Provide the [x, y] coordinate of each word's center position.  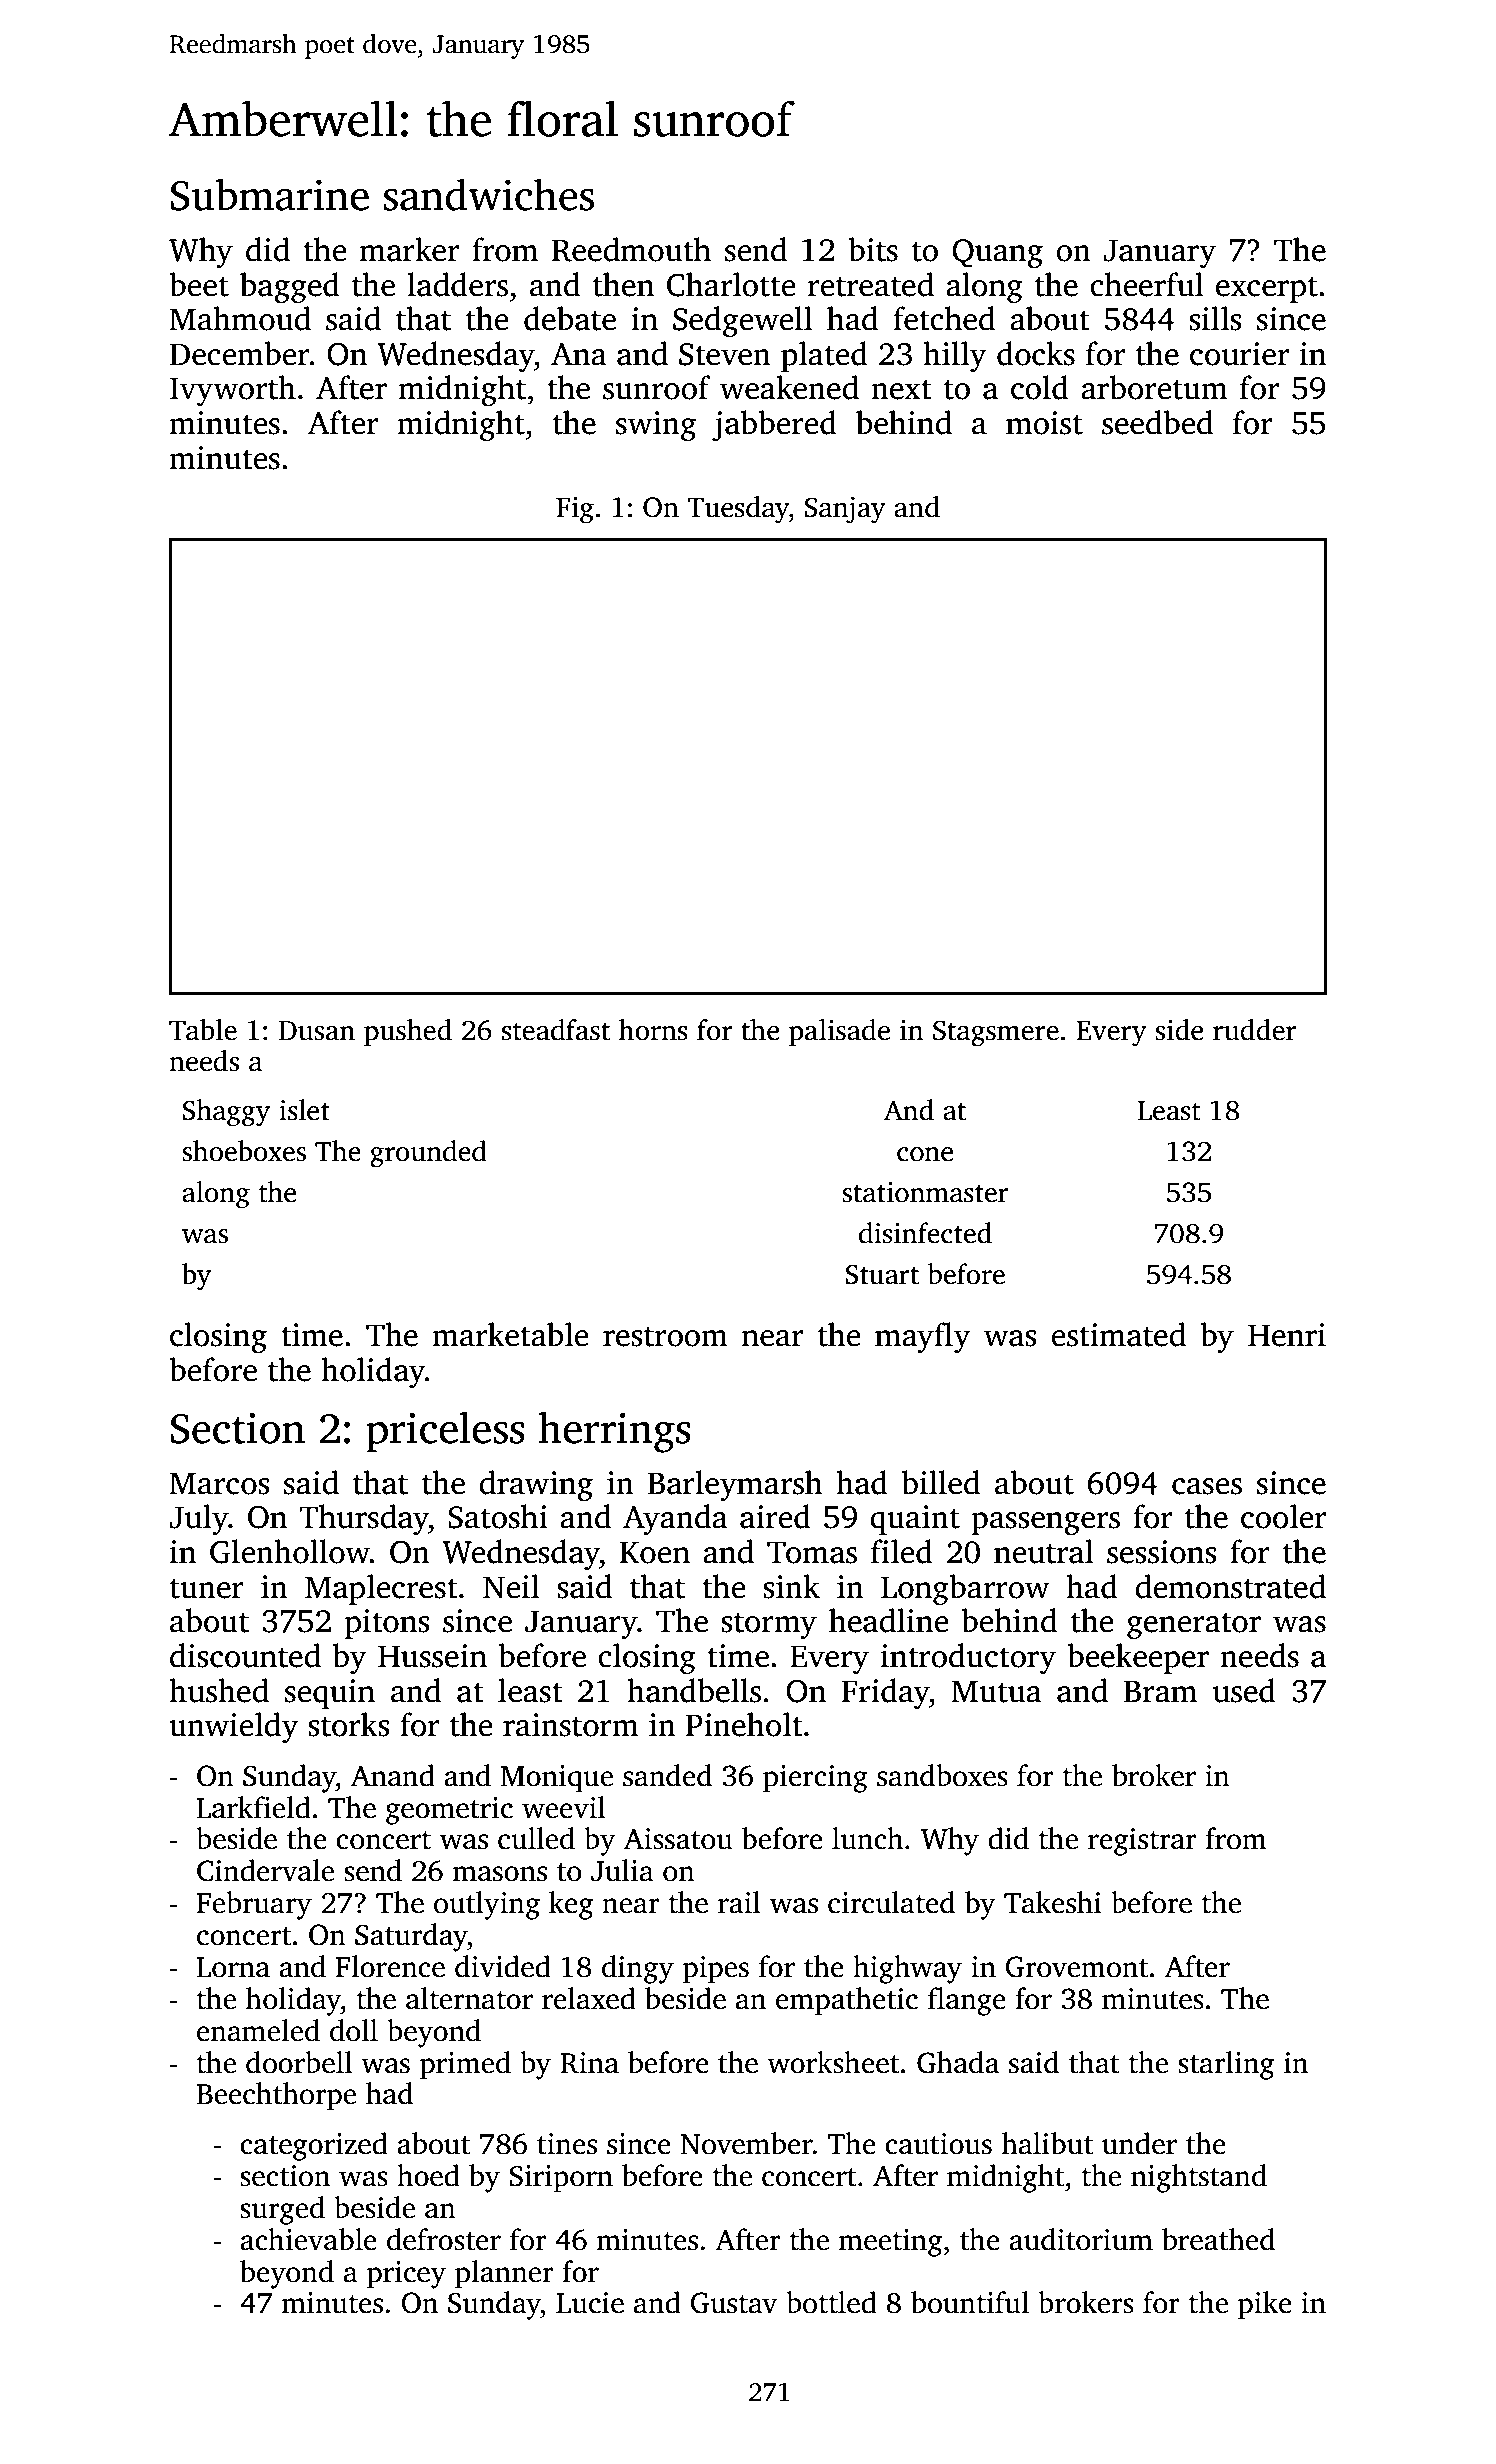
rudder [1254, 1030]
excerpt [1267, 289]
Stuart [882, 1275]
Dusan [317, 1031]
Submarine [269, 194]
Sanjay [845, 510]
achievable [308, 2239]
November [746, 2143]
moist [1044, 423]
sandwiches [488, 194]
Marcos [220, 1483]
